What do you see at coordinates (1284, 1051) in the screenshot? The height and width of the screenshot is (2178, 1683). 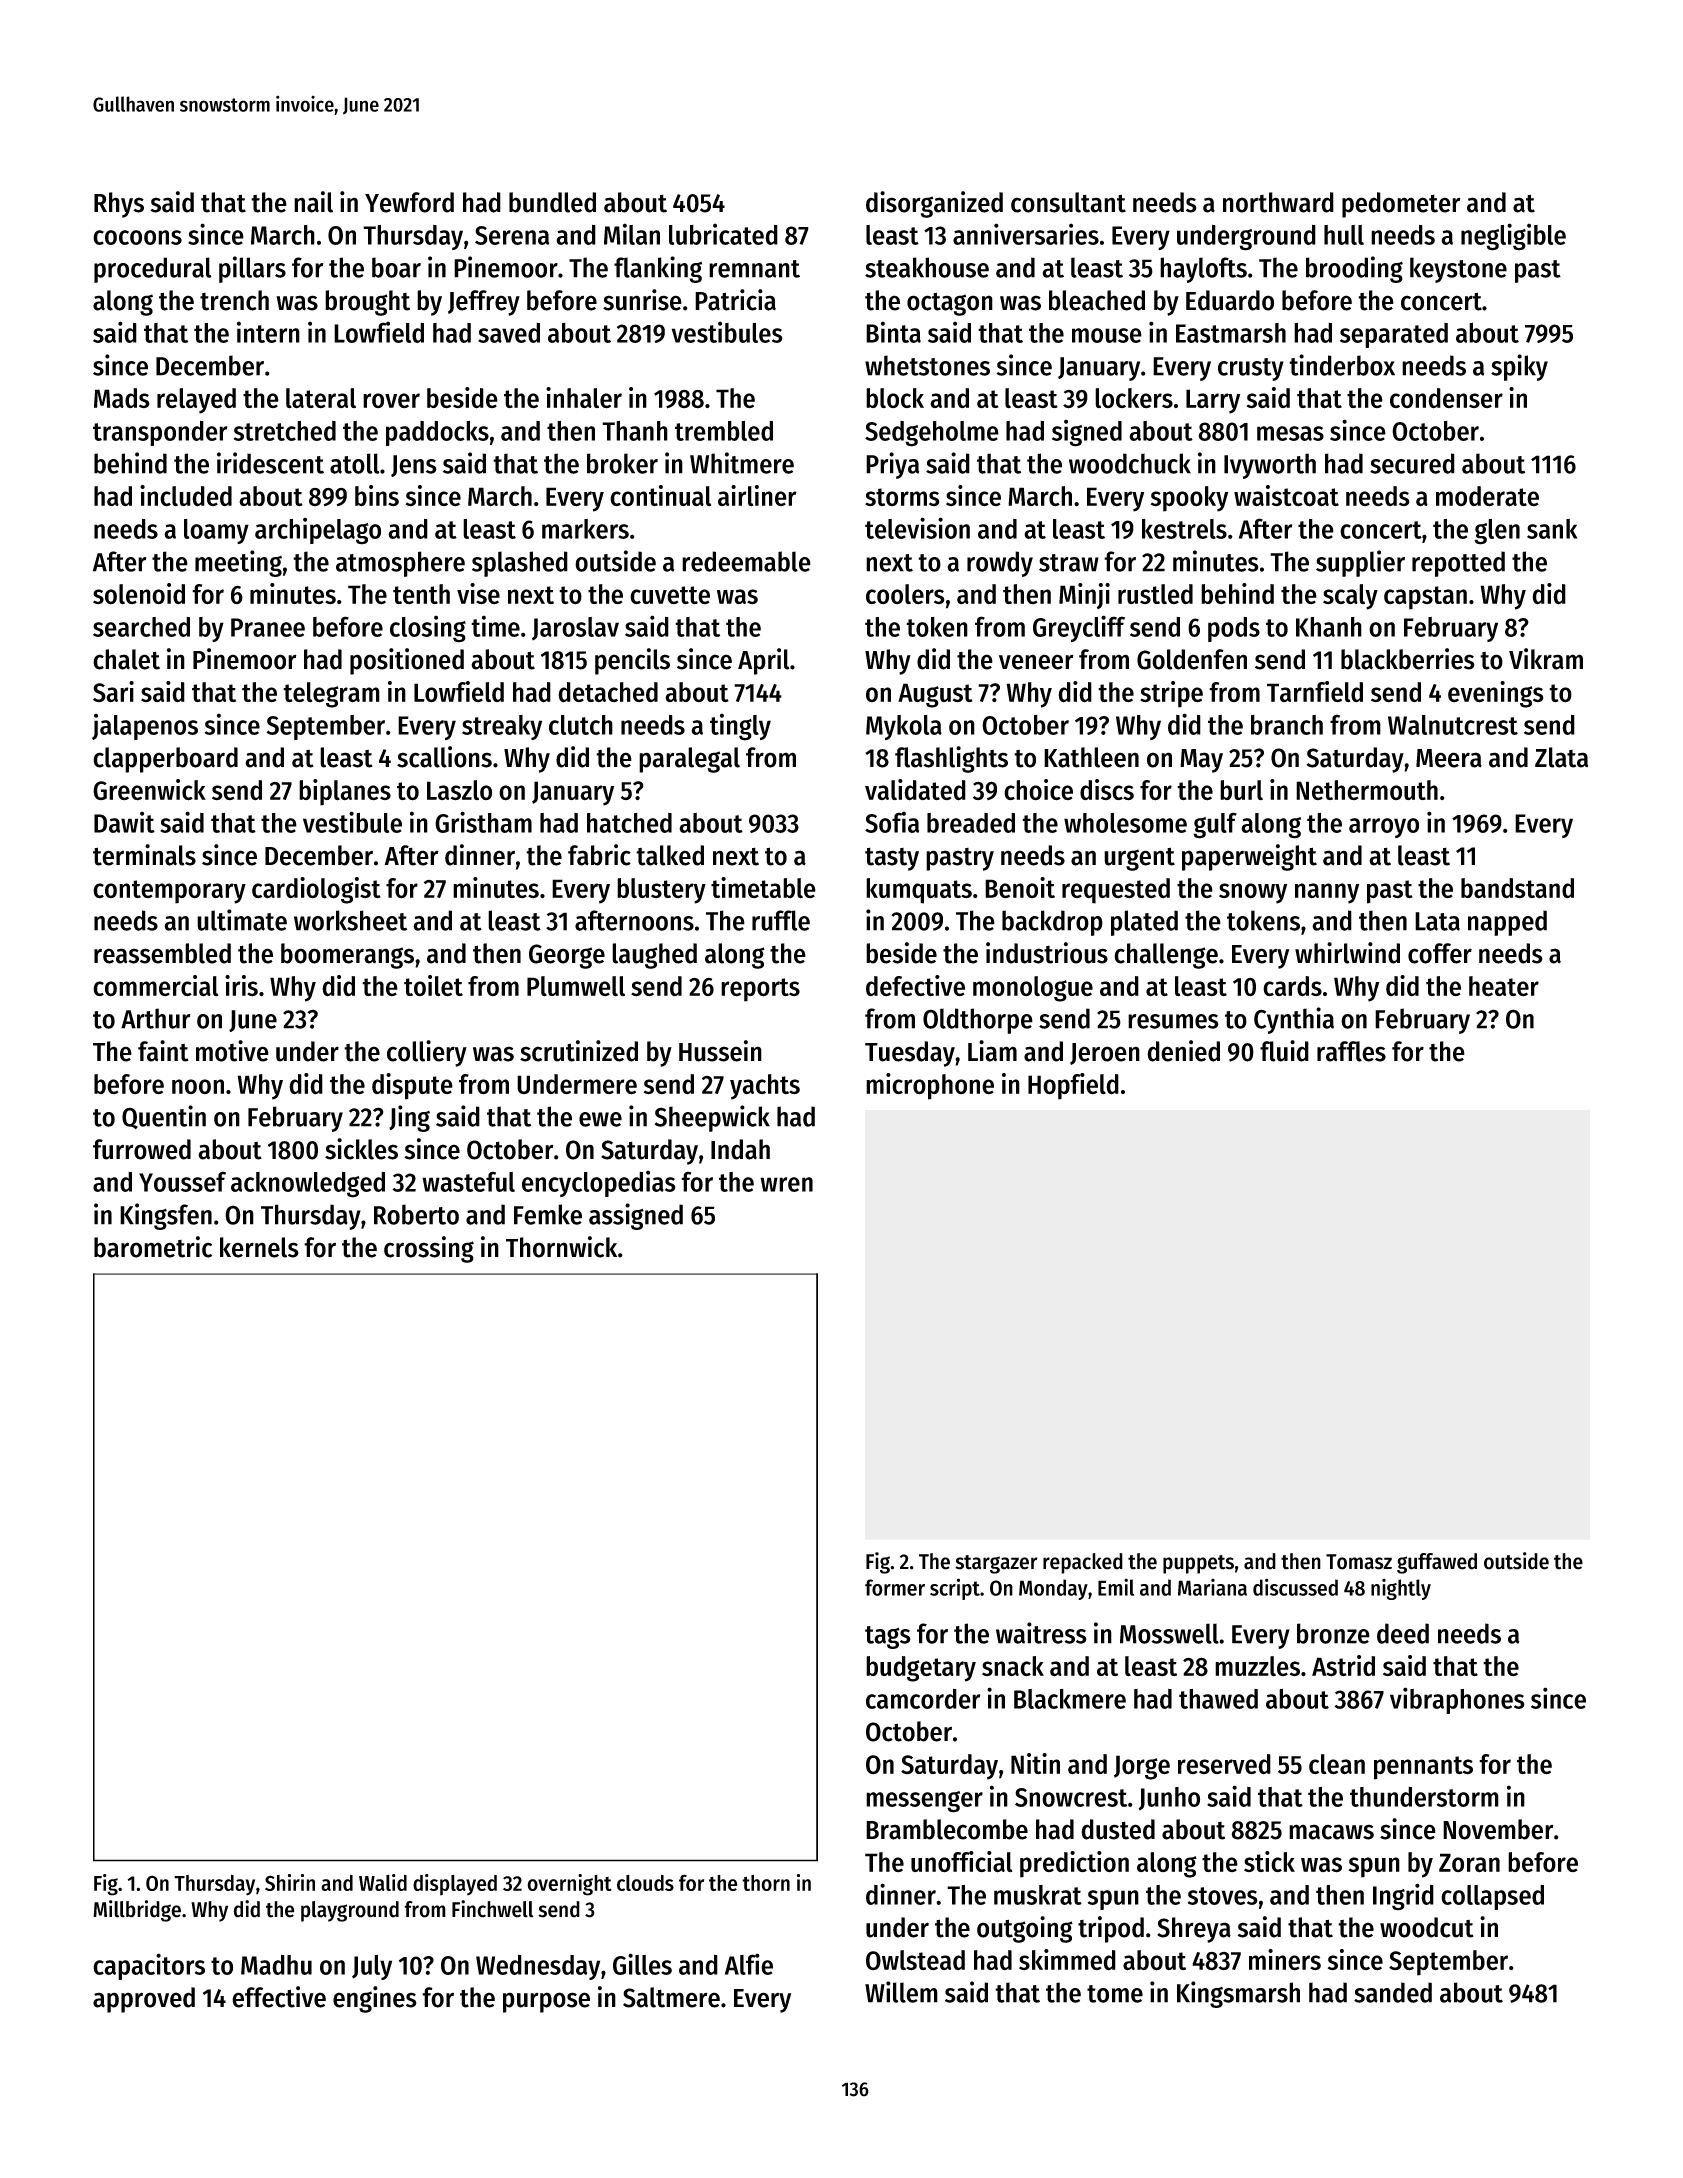 I see `fluid` at bounding box center [1284, 1051].
